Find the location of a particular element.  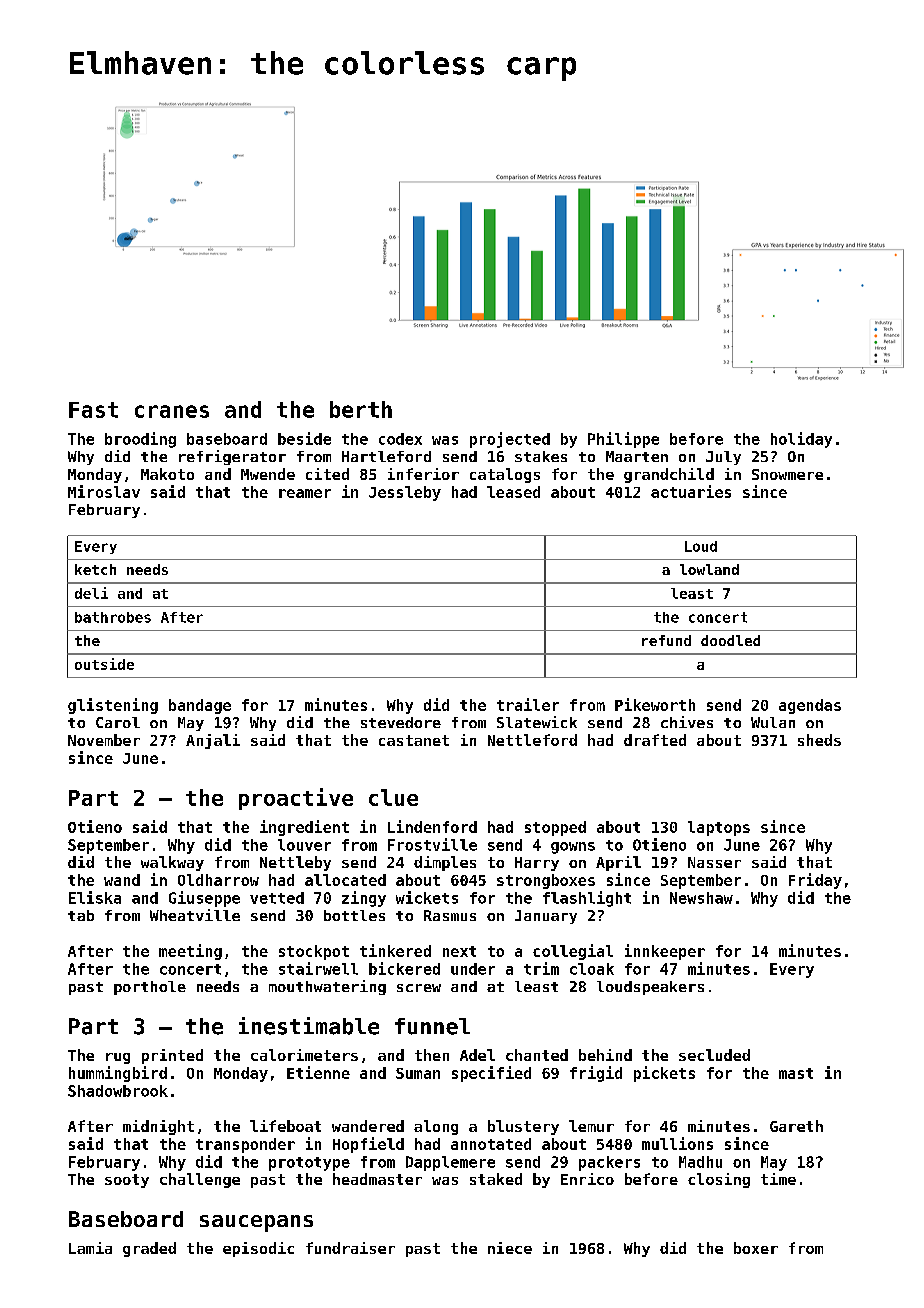

saucepans is located at coordinates (256, 1223).
